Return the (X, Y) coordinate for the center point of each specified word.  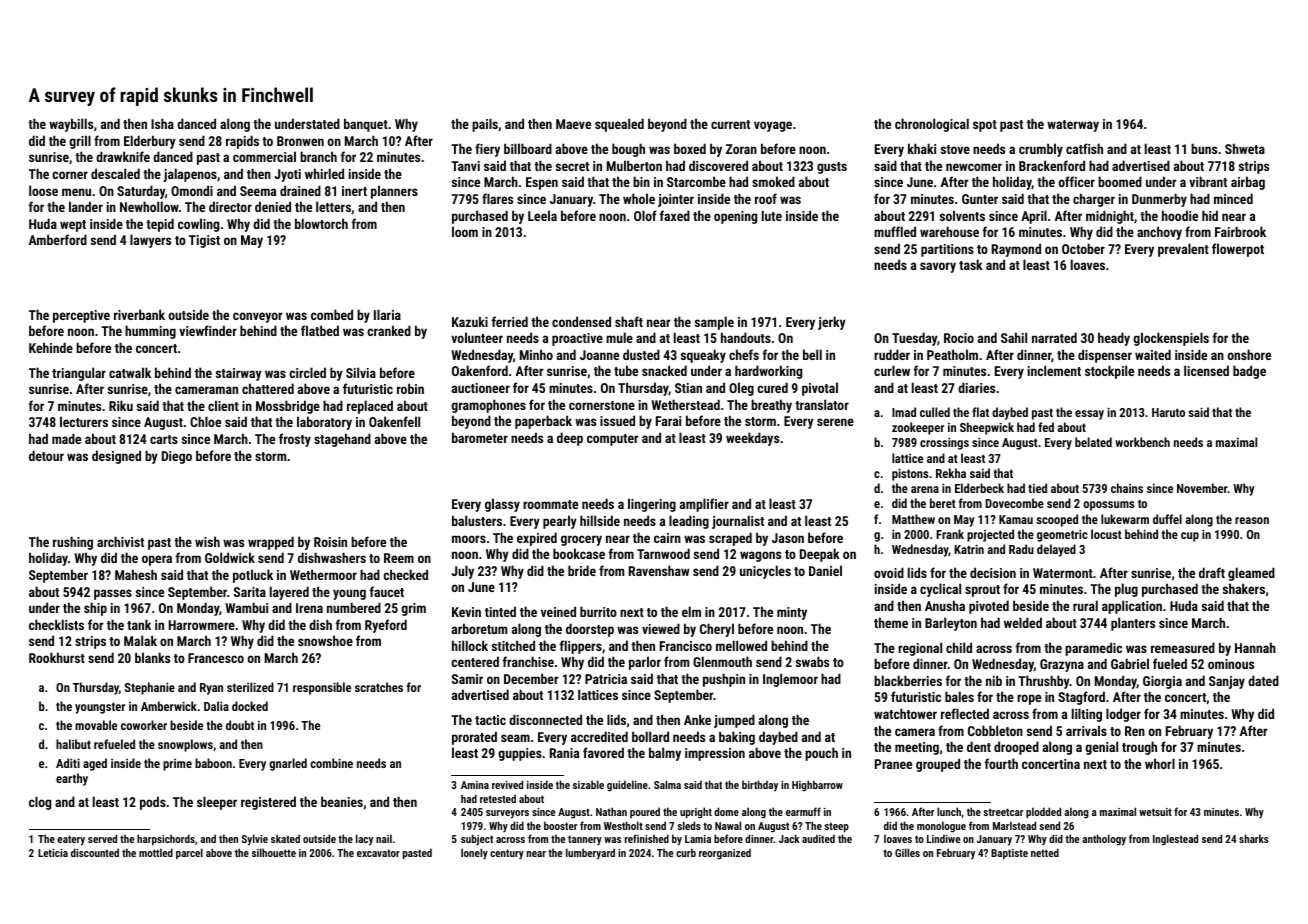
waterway (1073, 126)
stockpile (1109, 372)
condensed (581, 321)
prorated (474, 738)
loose (43, 190)
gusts (832, 168)
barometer (480, 437)
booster (560, 825)
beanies (342, 801)
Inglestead (1175, 840)
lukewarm (1125, 519)
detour (46, 455)
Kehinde (51, 347)
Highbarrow (817, 786)
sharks (1254, 838)
